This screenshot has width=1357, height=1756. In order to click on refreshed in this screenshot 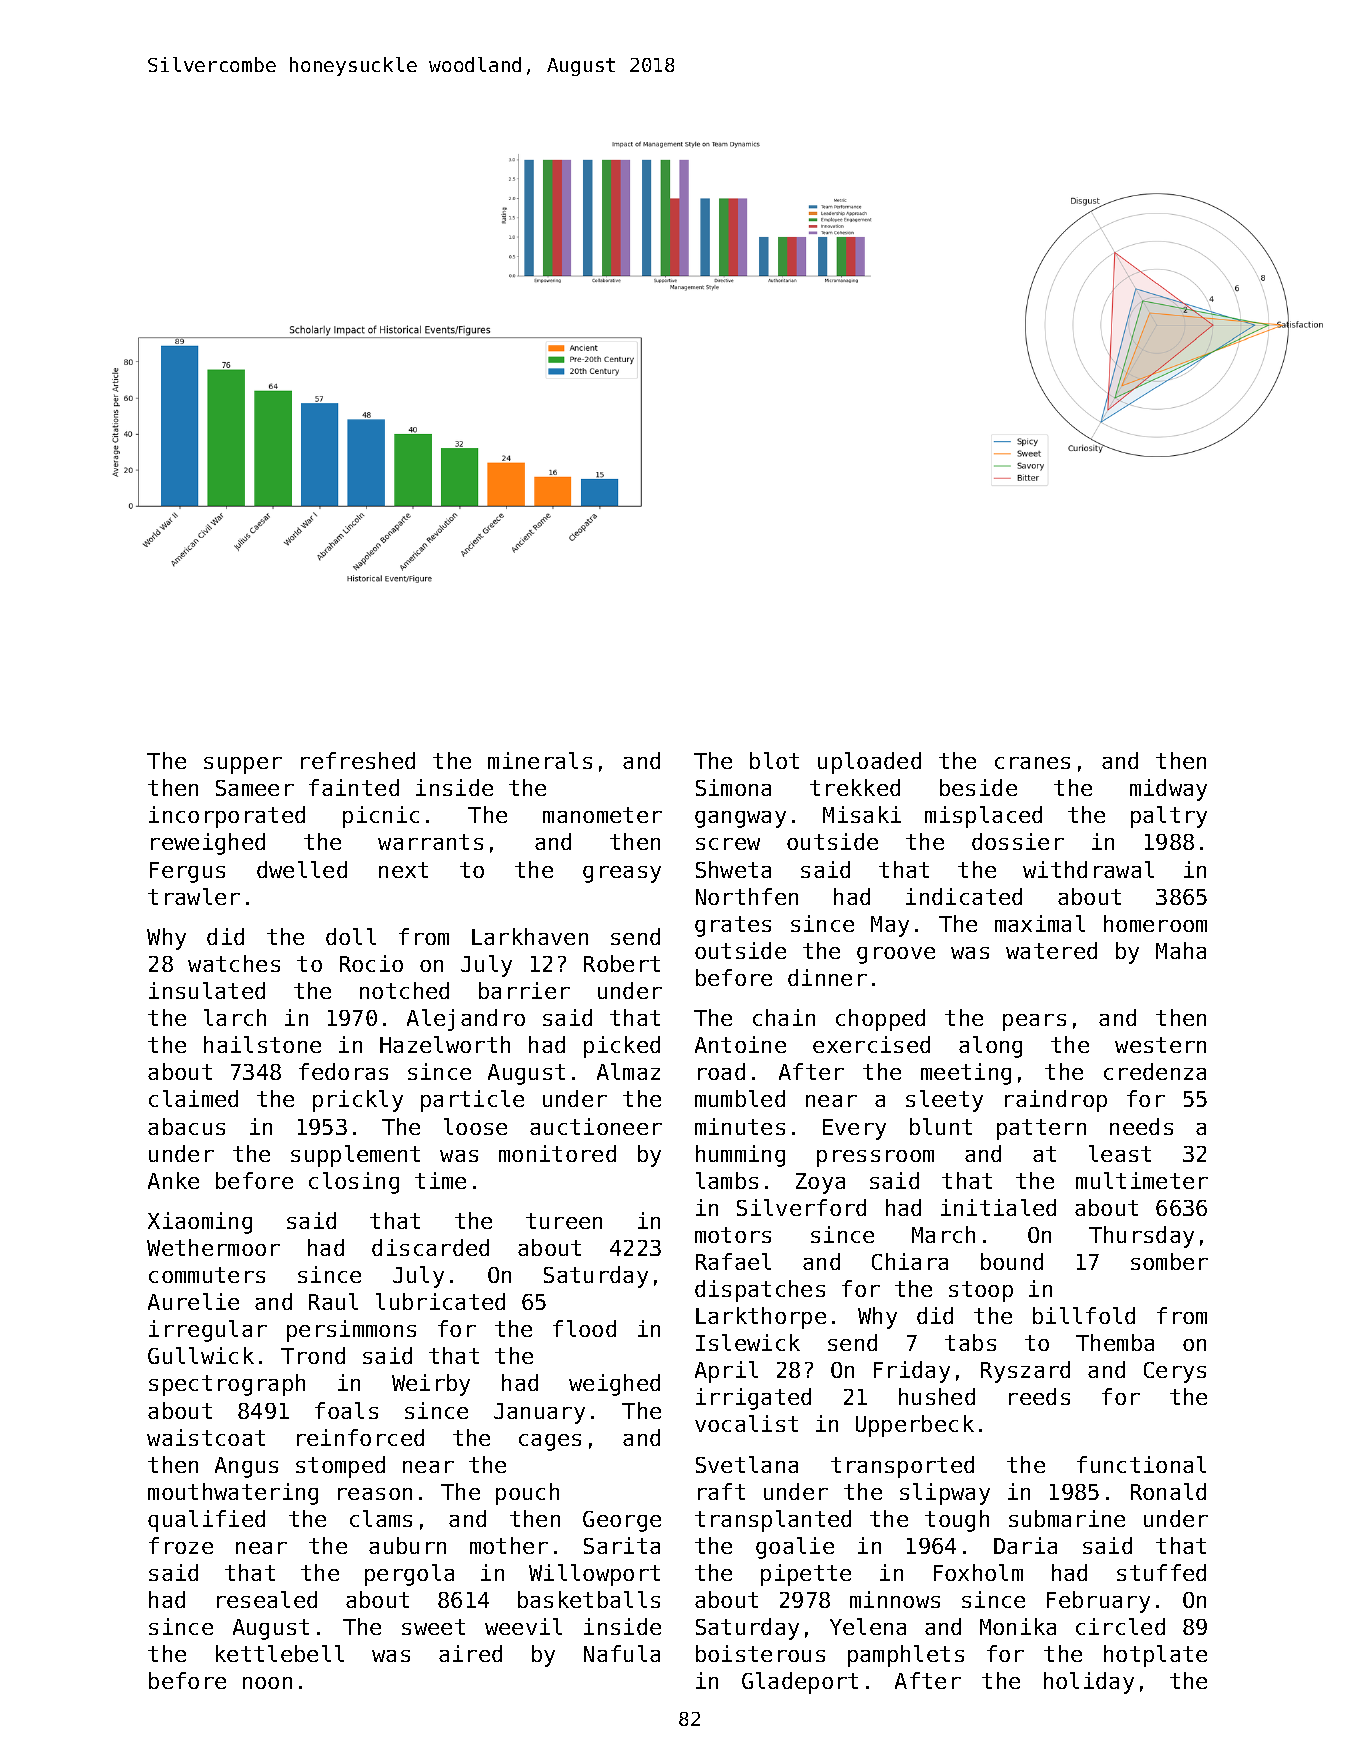, I will do `click(358, 760)`.
